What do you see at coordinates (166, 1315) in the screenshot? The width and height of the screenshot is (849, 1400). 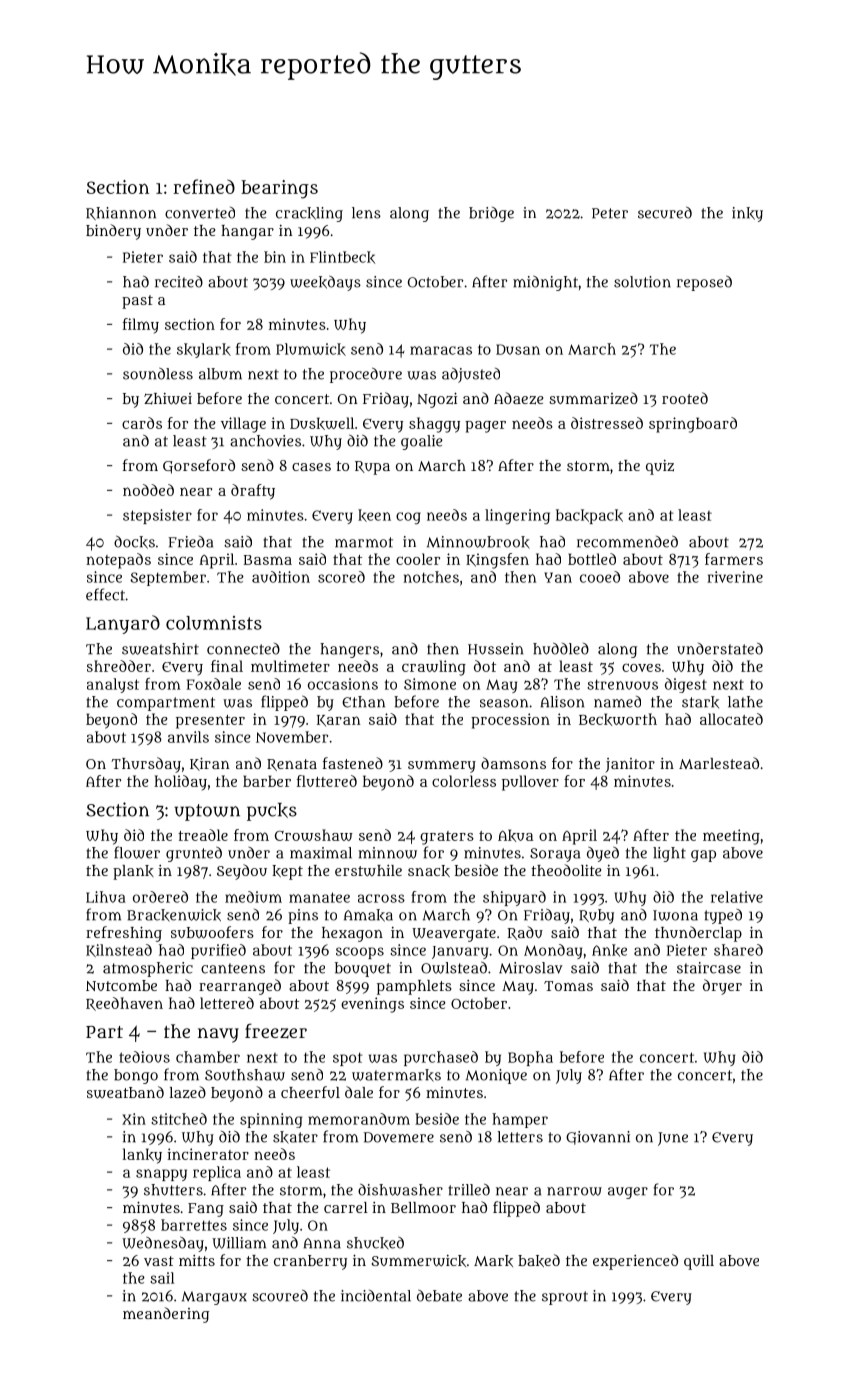 I see `meandering` at bounding box center [166, 1315].
